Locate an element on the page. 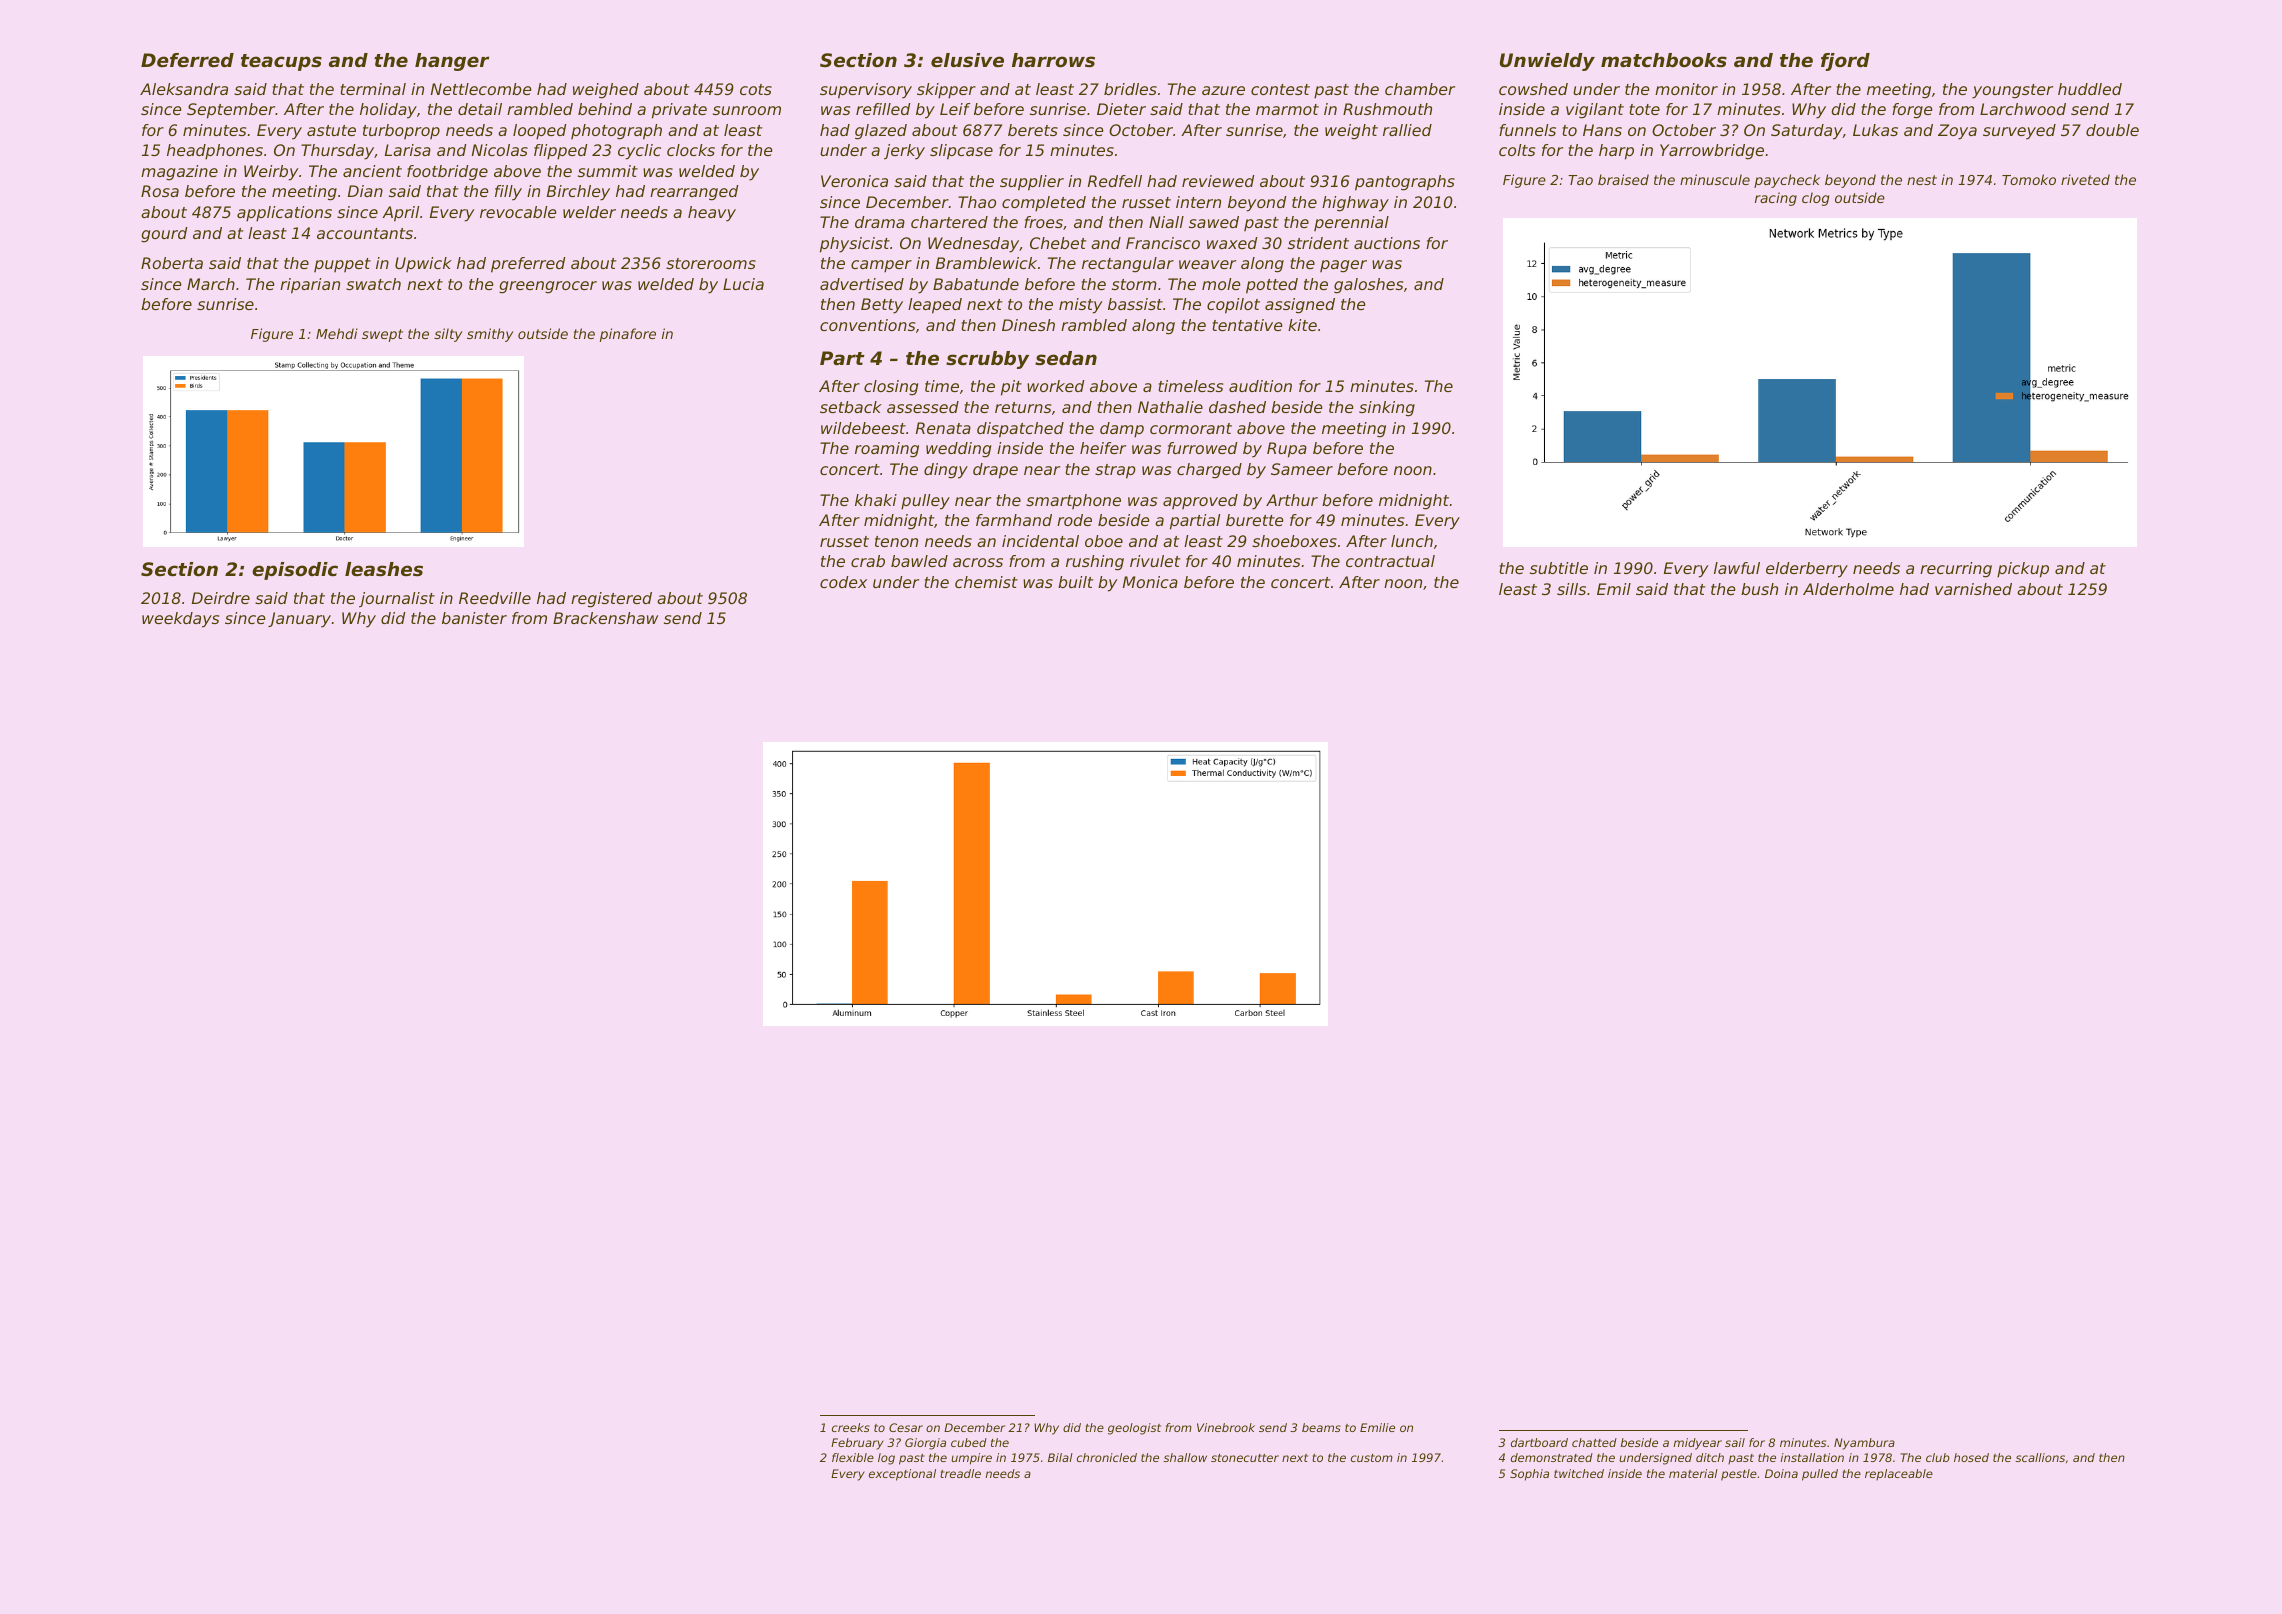 This page has width=2282, height=1614. Deferred is located at coordinates (187, 60).
